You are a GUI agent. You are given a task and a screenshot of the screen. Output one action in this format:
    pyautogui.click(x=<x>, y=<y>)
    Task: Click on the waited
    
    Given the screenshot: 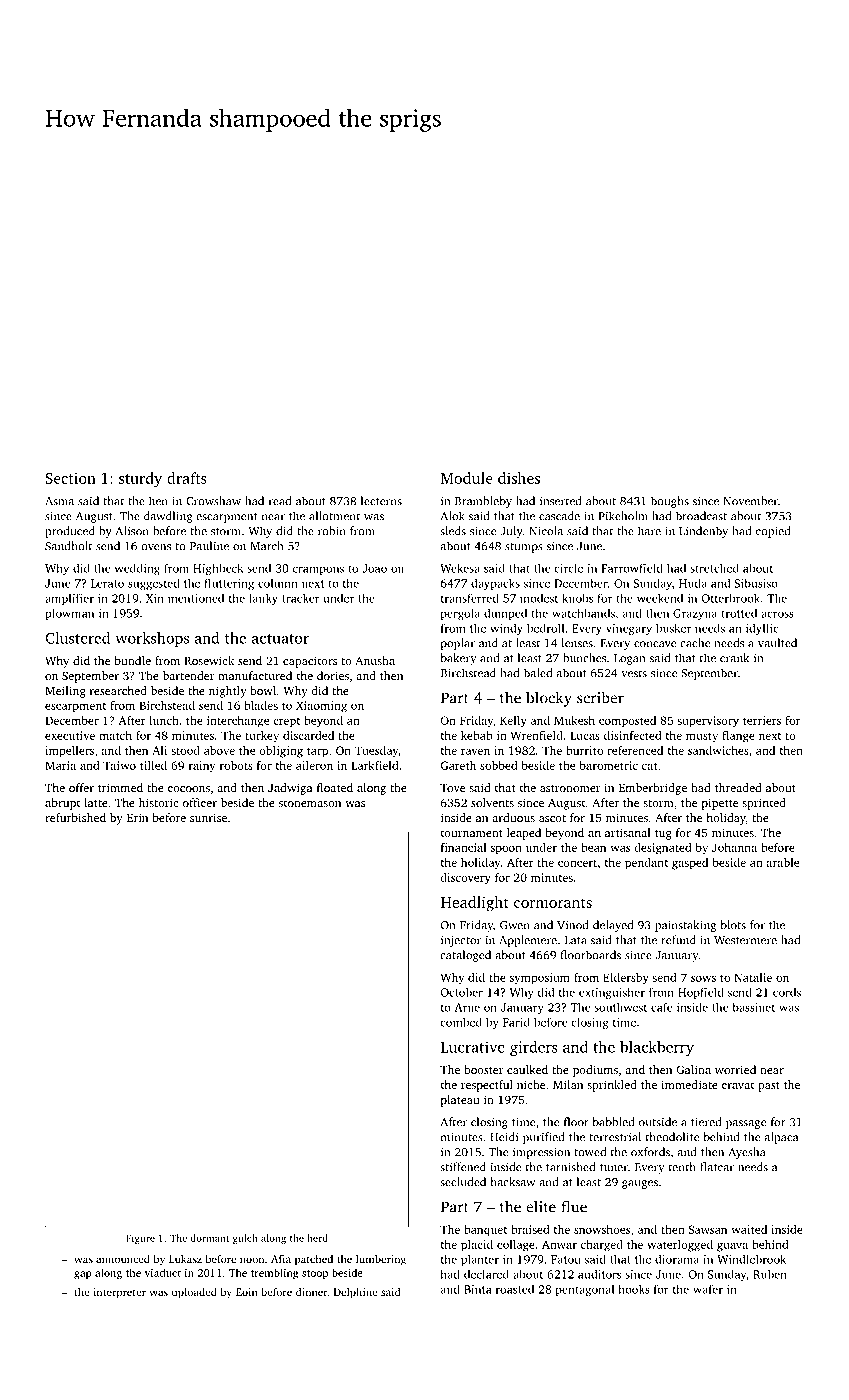 What is the action you would take?
    pyautogui.click(x=749, y=1229)
